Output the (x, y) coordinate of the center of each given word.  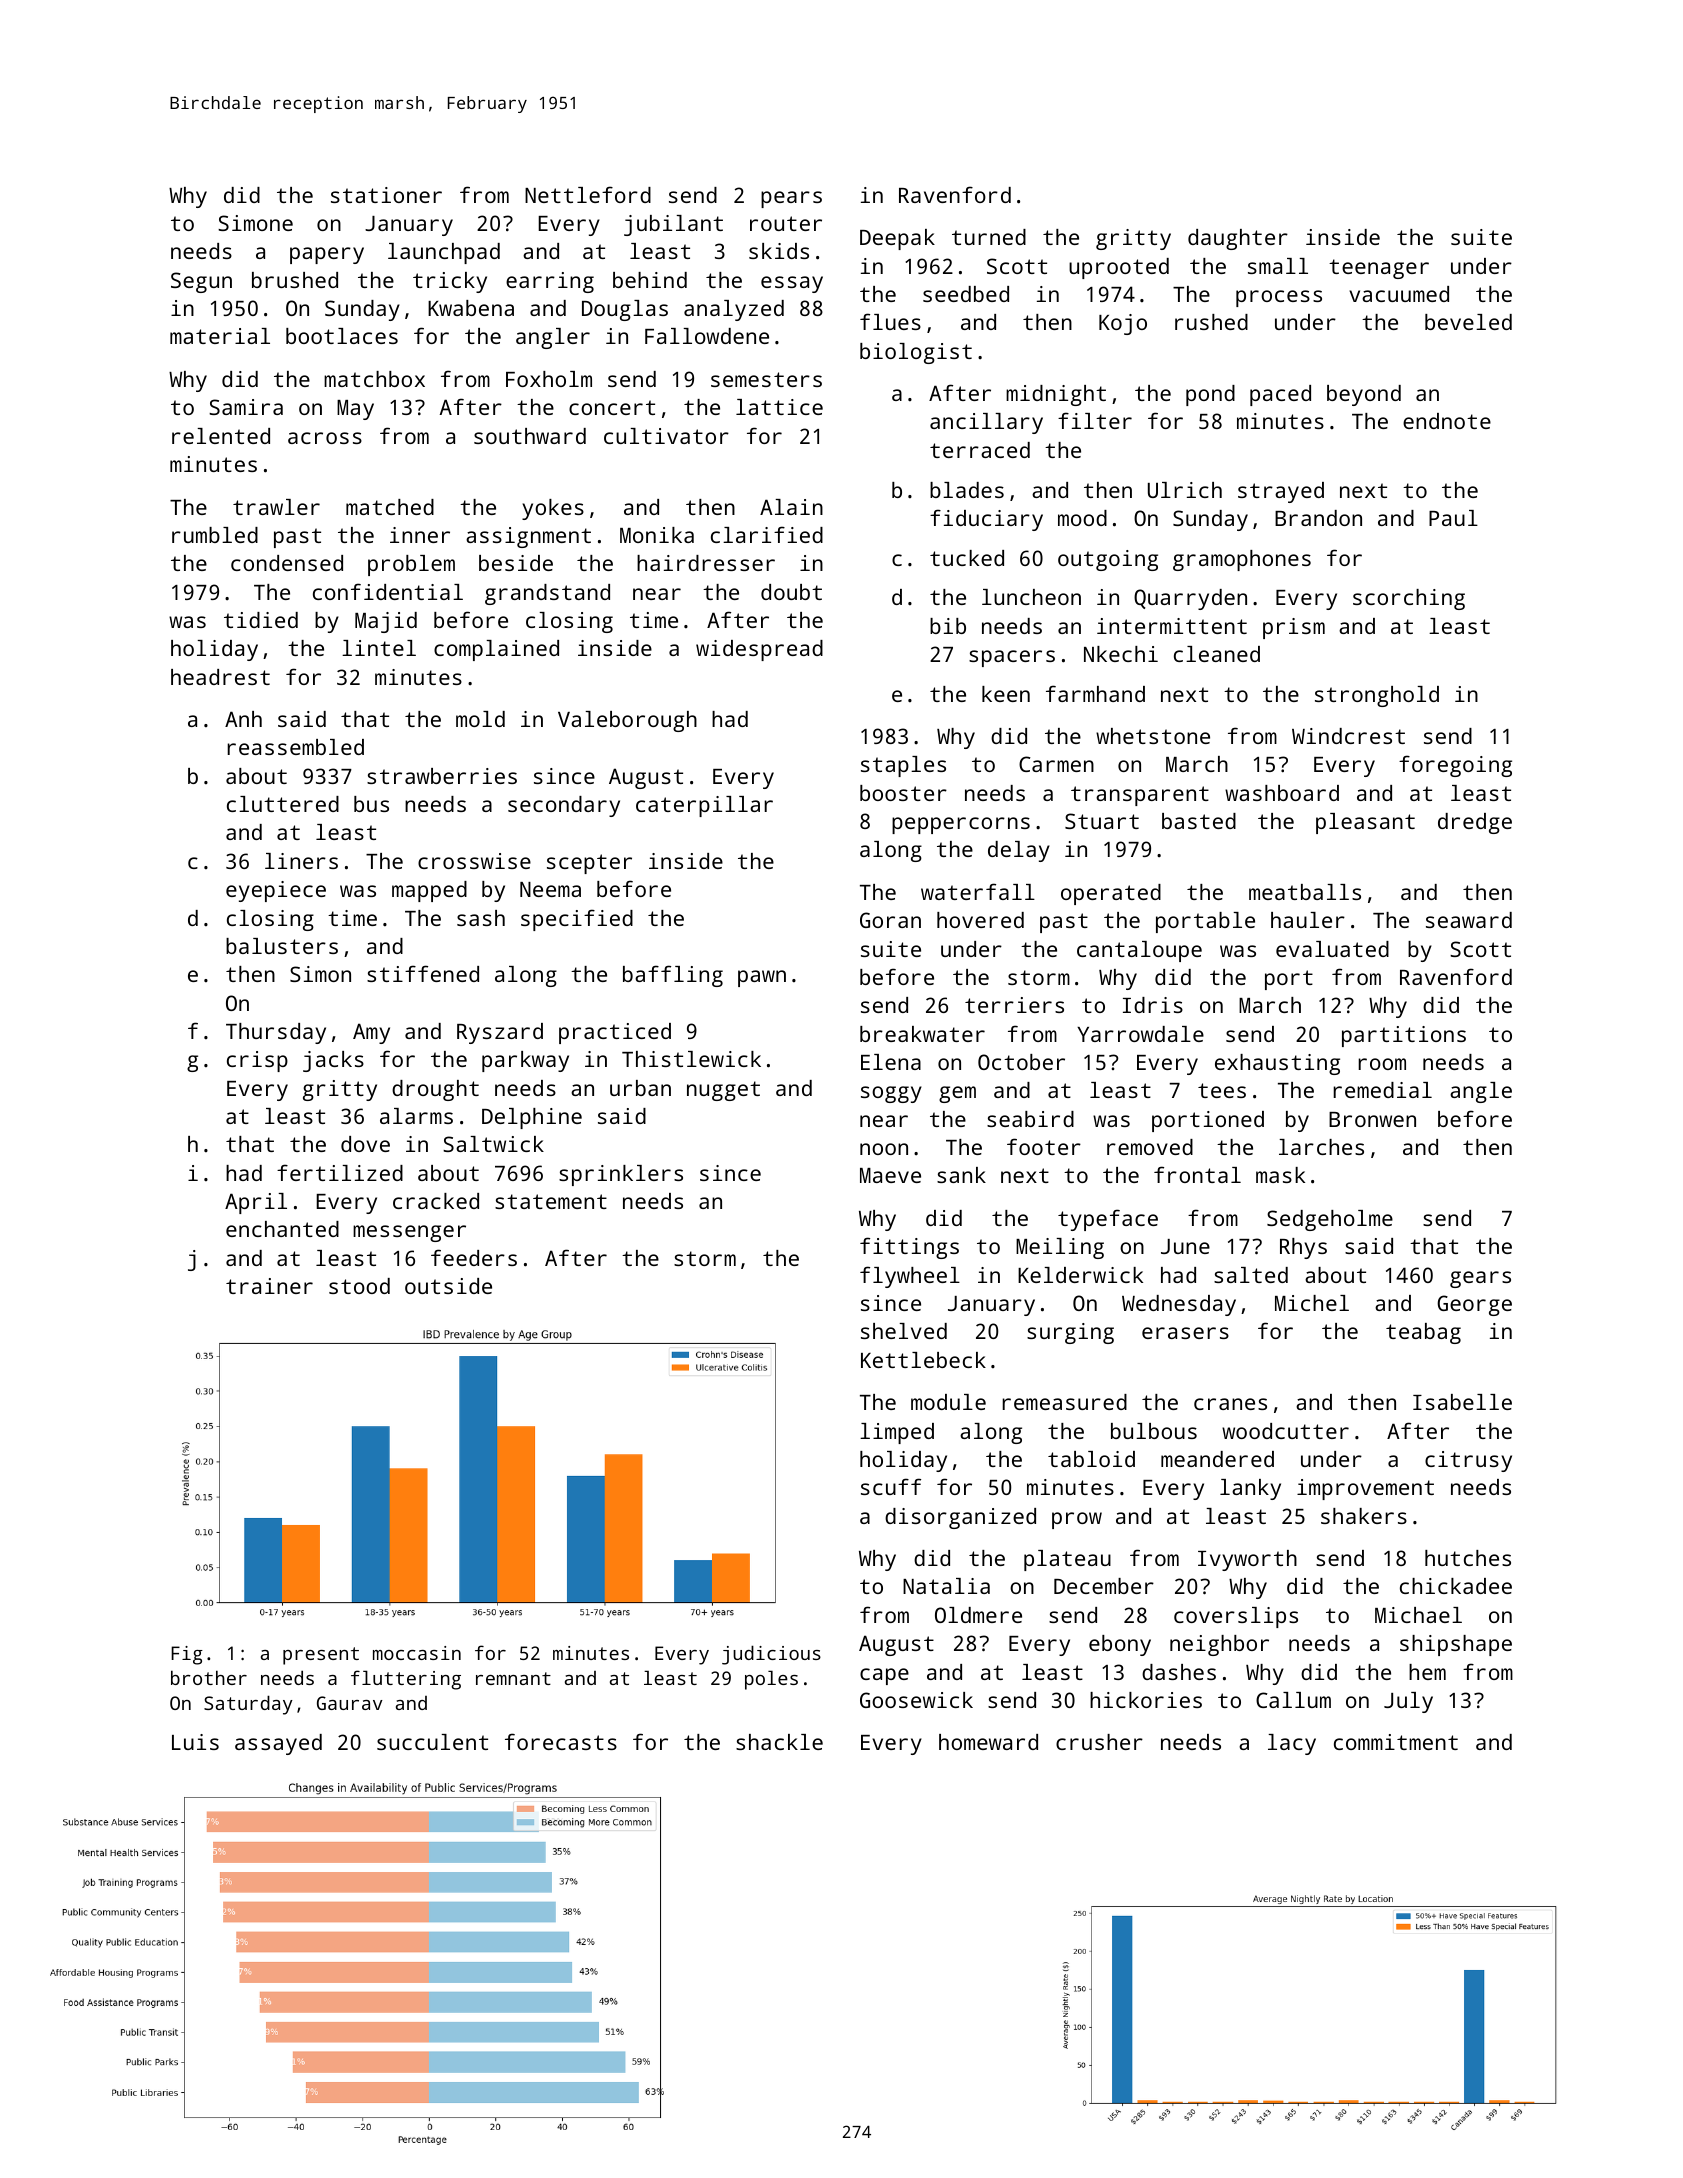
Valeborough (627, 721)
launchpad (444, 253)
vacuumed (1399, 294)
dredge (1475, 823)
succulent (432, 1742)
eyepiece (276, 891)
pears (791, 199)
